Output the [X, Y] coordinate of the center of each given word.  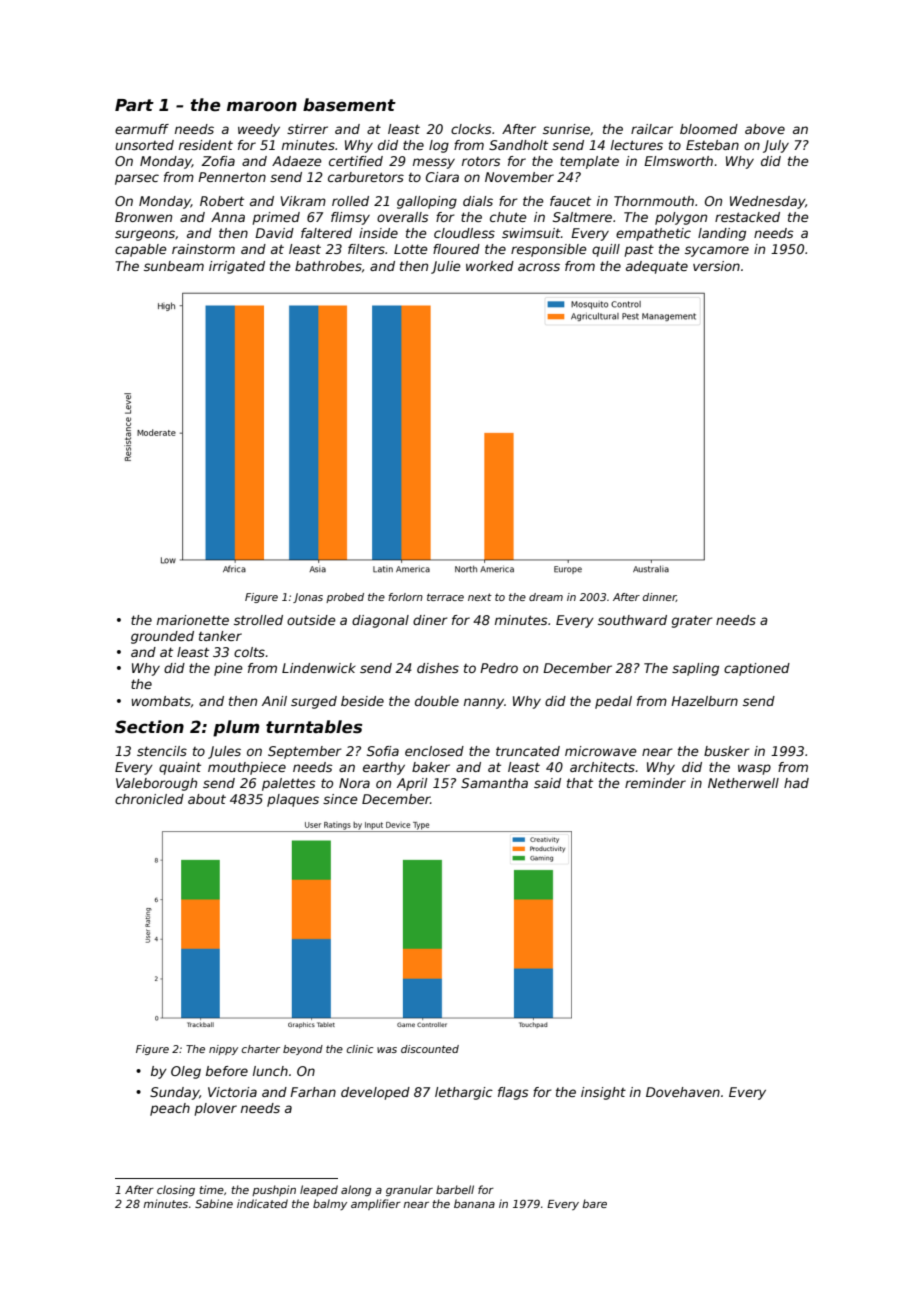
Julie [446, 267]
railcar [652, 129]
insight [603, 1093]
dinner [659, 597]
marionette [193, 620]
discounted [430, 1049]
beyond [303, 1050]
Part [134, 105]
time [212, 1189]
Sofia [383, 751]
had [796, 783]
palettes [289, 784]
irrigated [237, 267]
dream [546, 597]
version [716, 266]
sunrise [566, 129]
